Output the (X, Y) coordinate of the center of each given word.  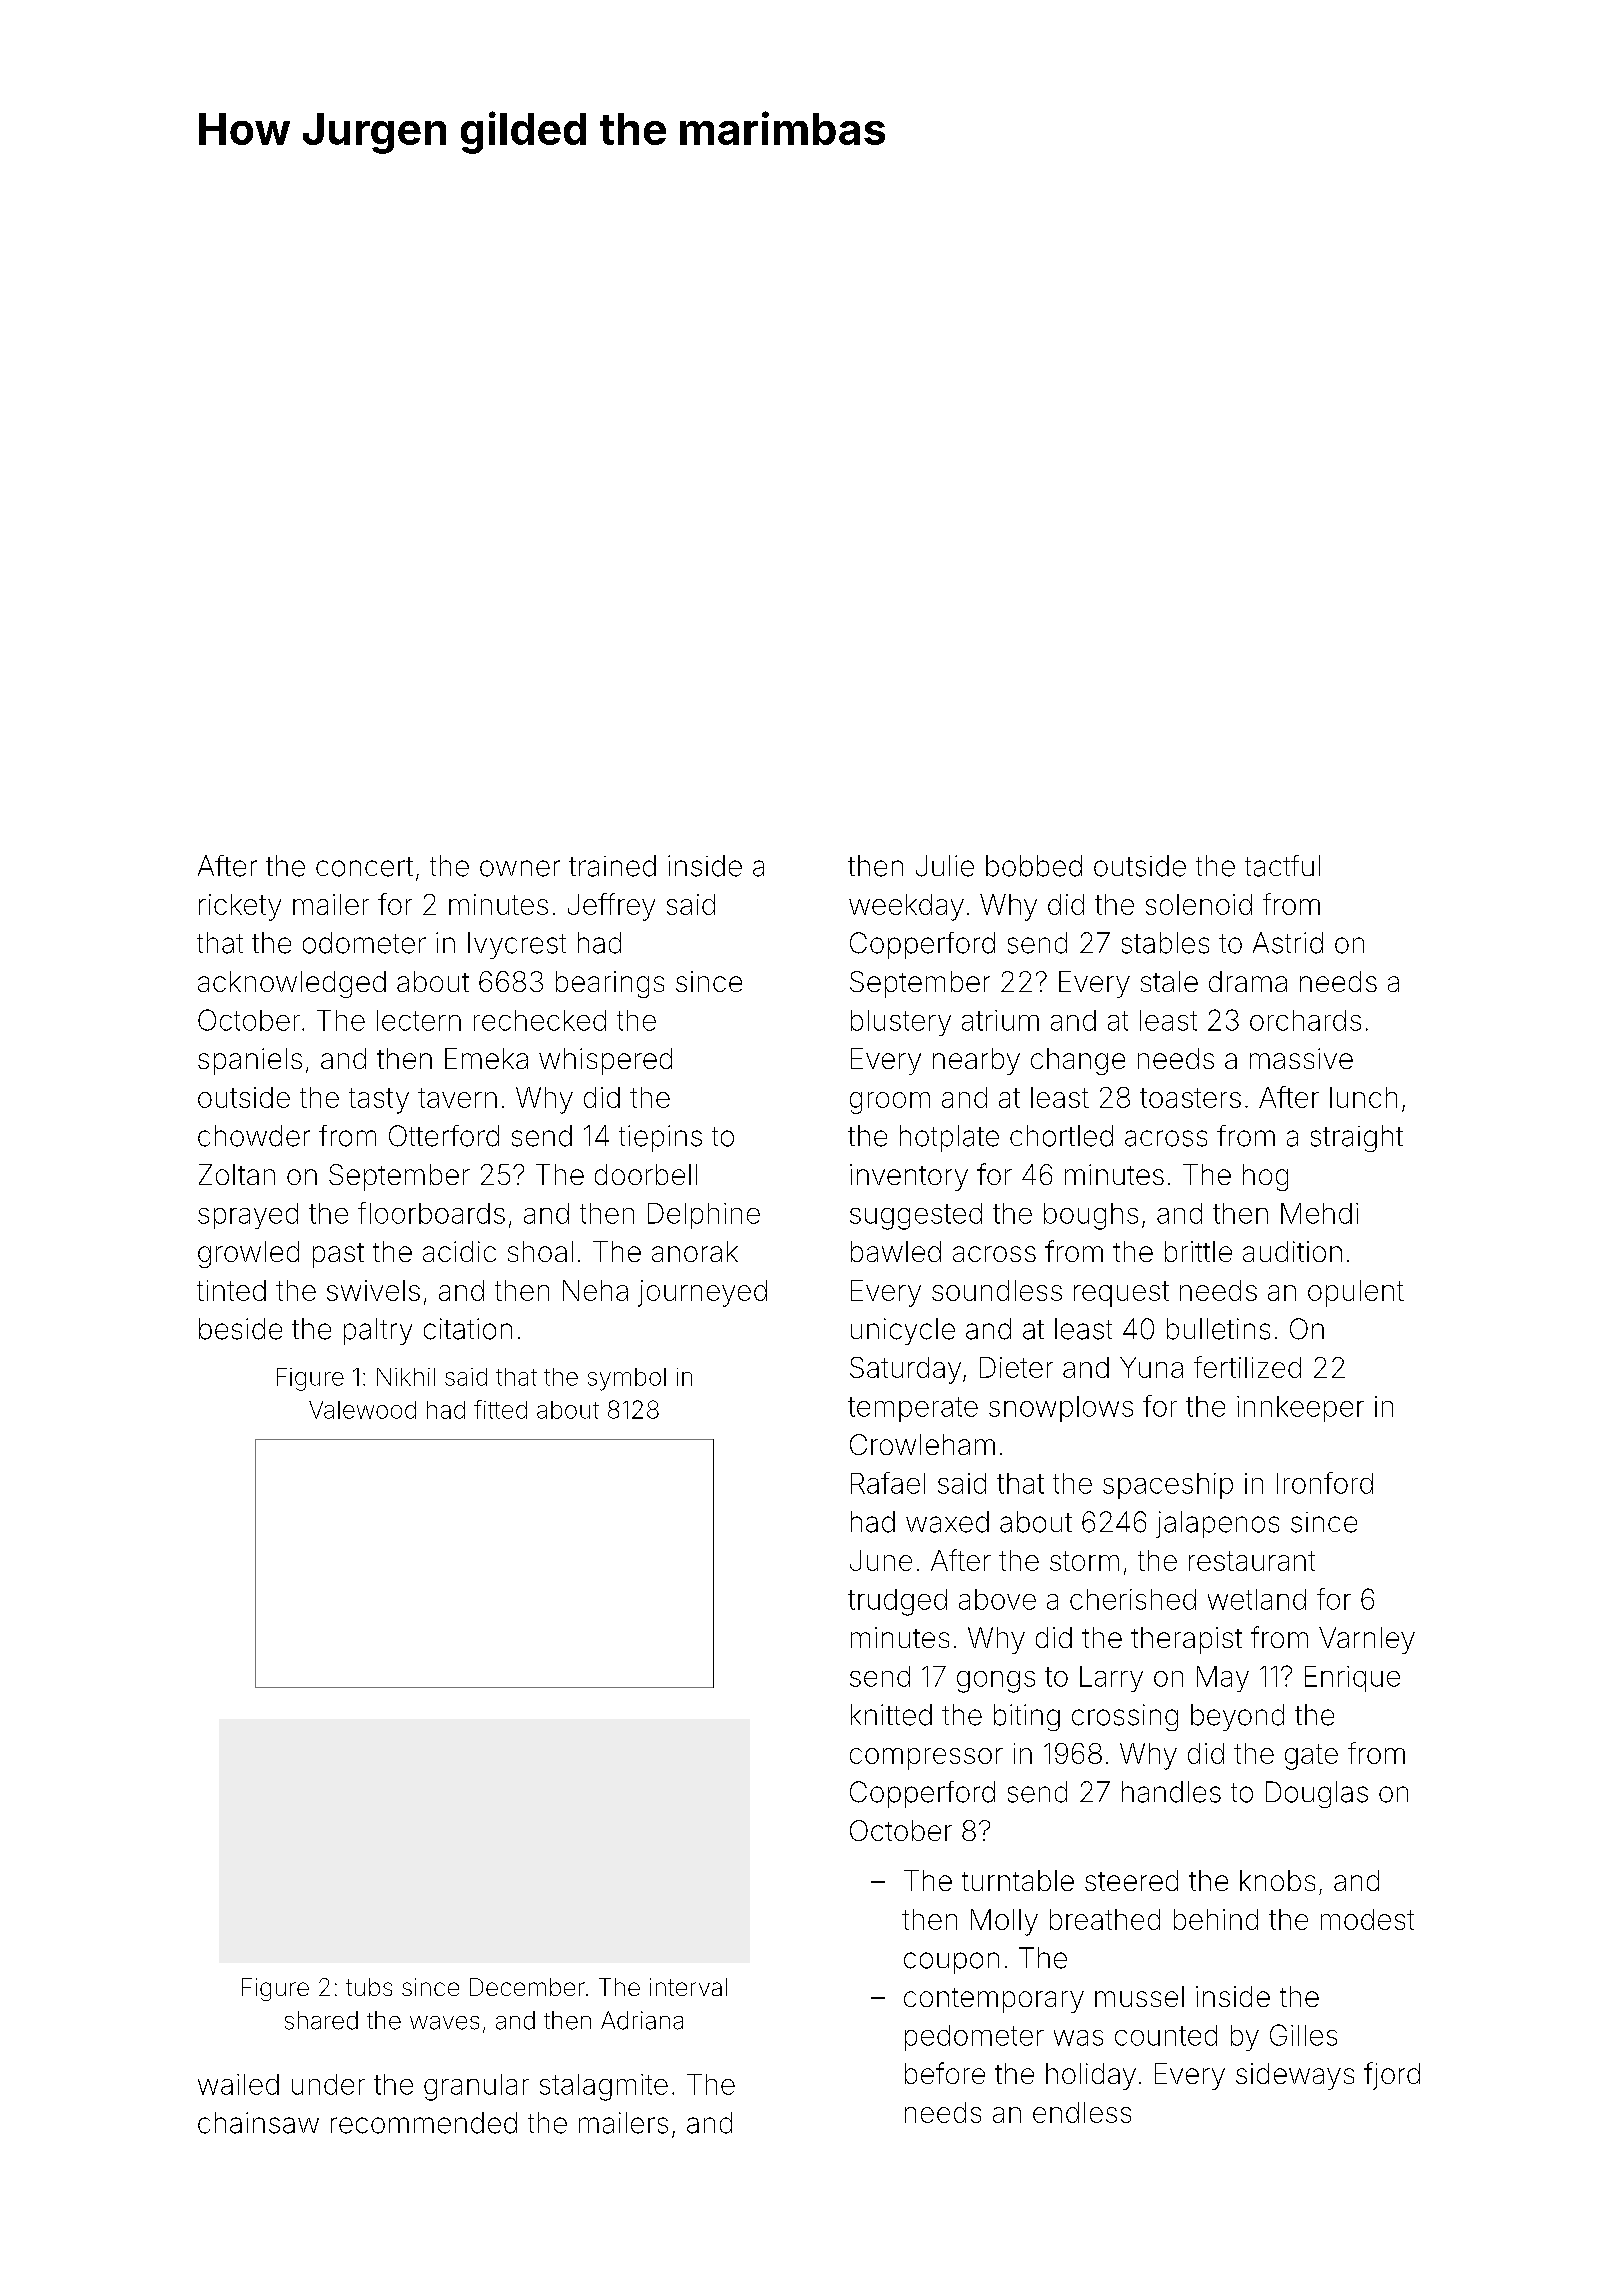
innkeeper (1300, 1409)
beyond (1237, 1717)
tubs (369, 1987)
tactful (1282, 866)
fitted (500, 1409)
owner (520, 868)
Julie (945, 866)
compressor (926, 1759)
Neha (595, 1290)
